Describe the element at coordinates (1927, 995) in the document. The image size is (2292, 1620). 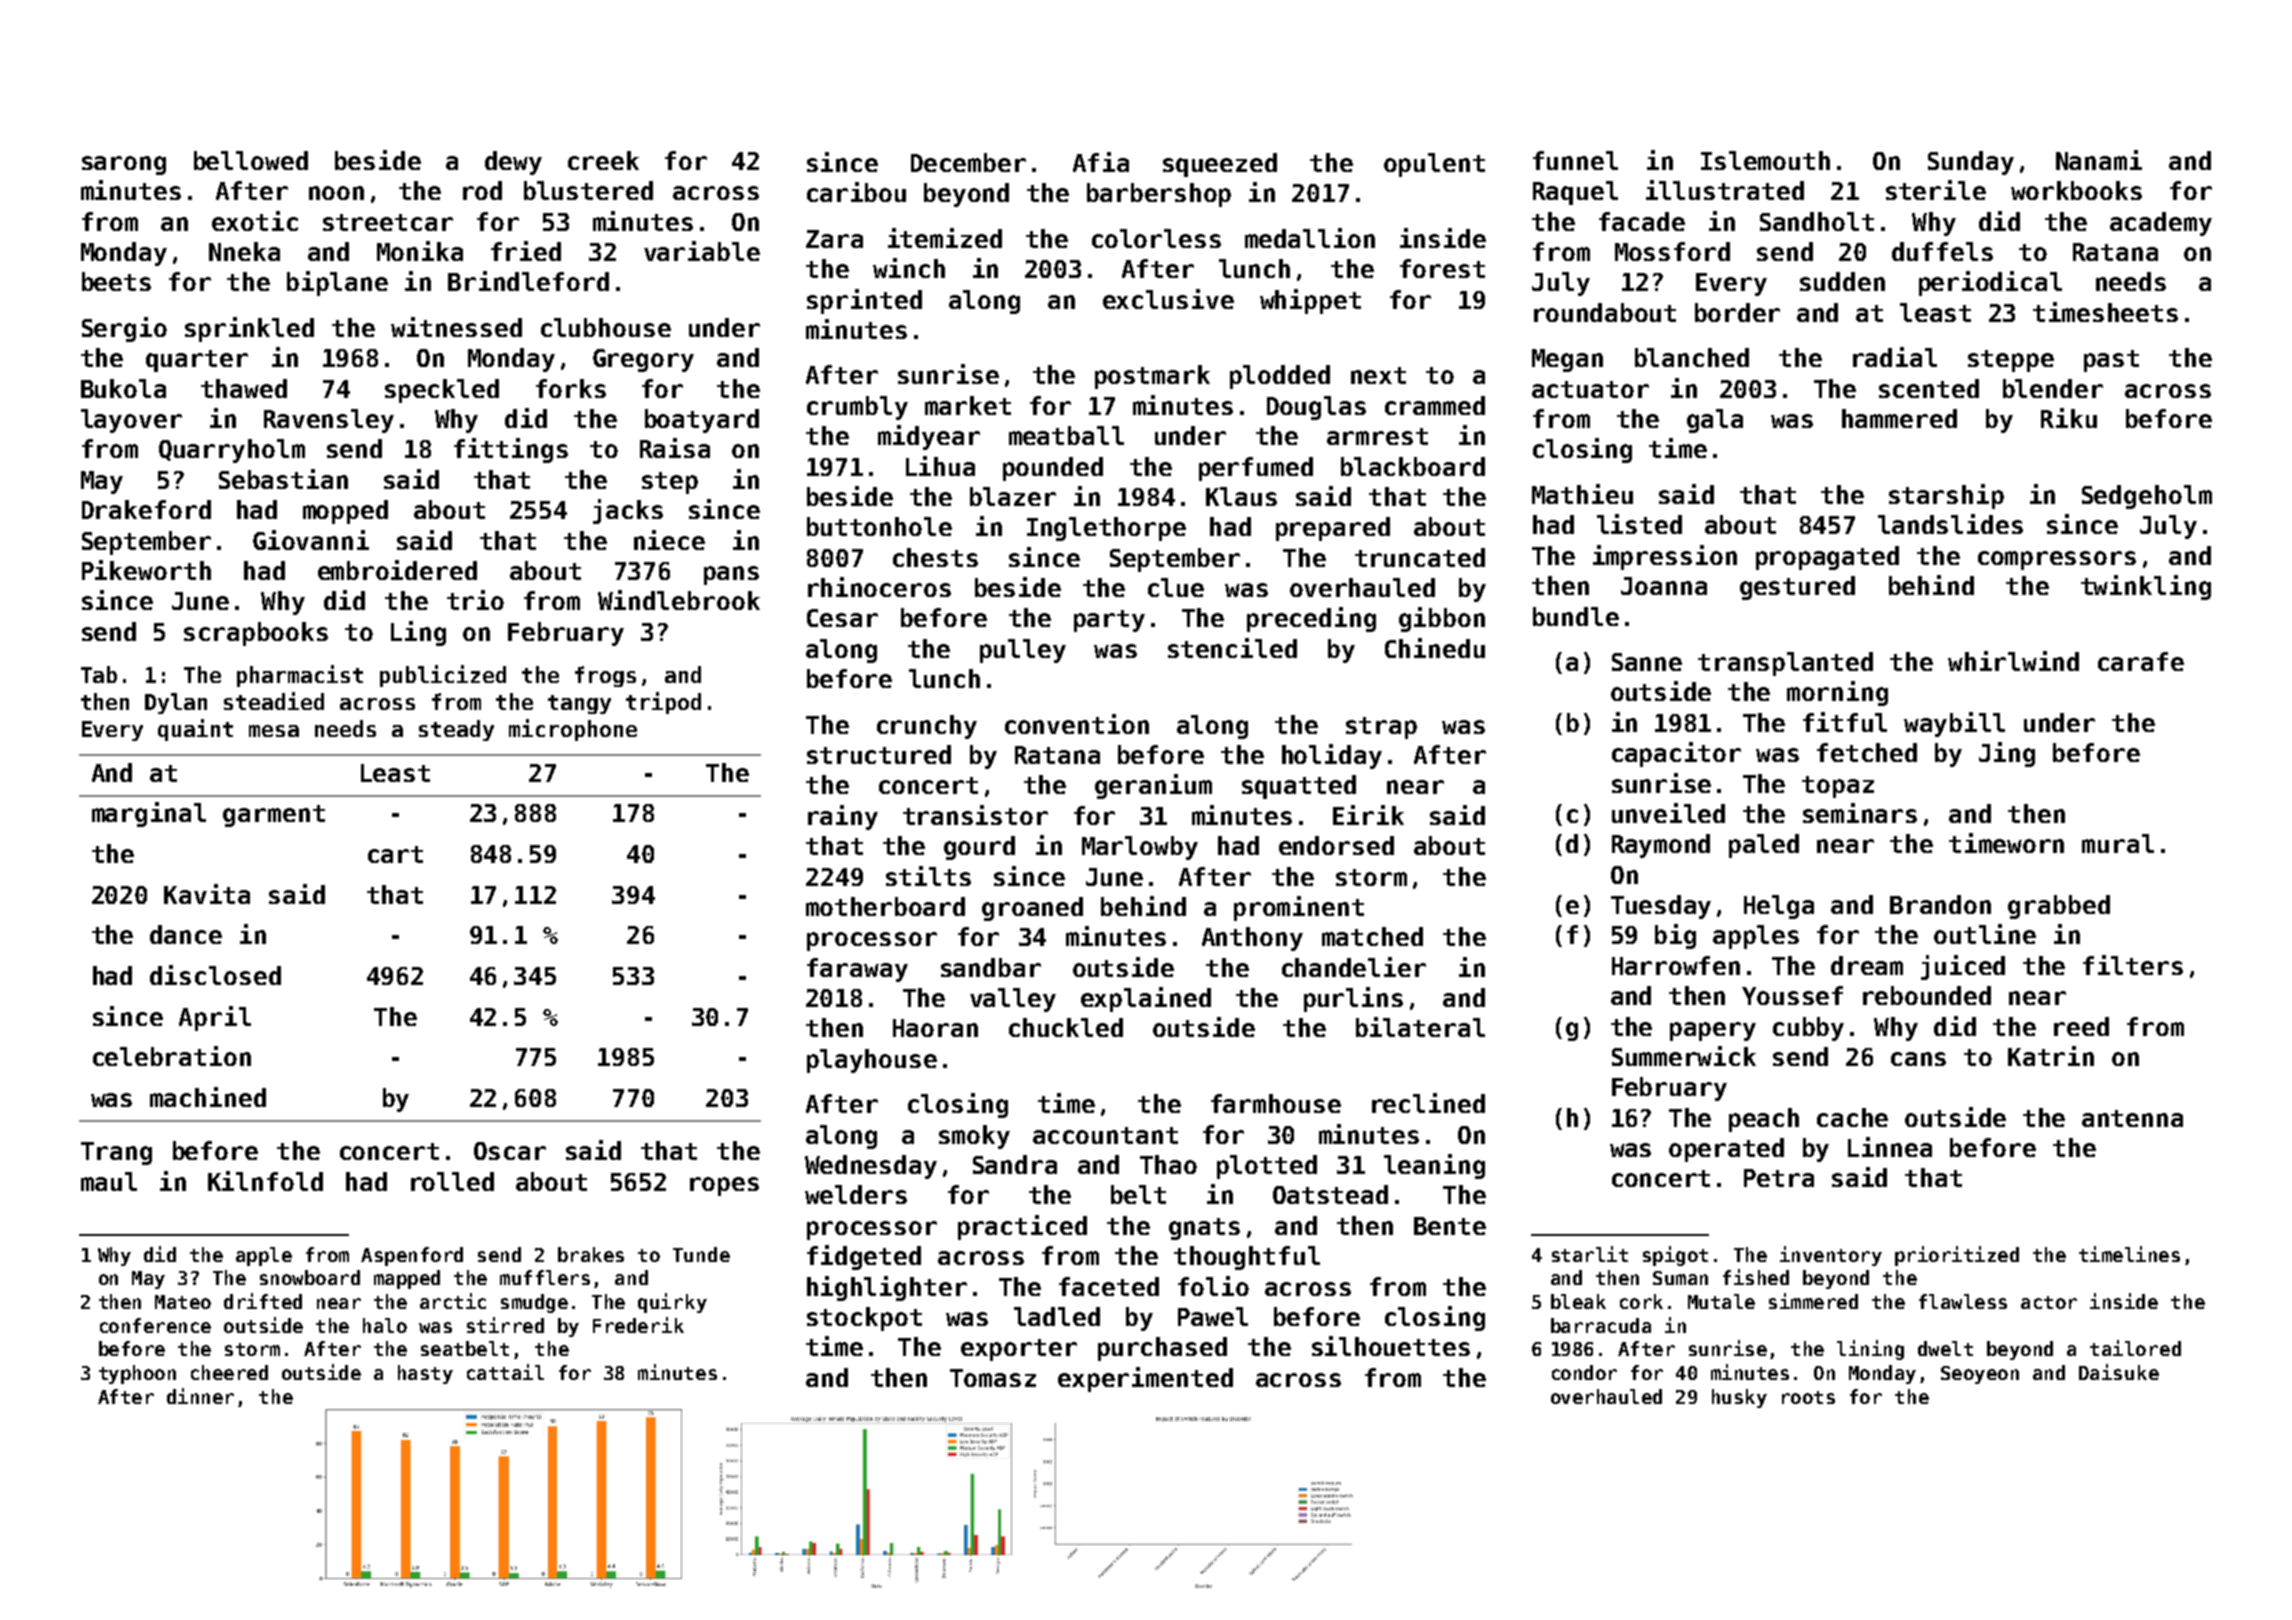
I see `rebounded` at that location.
